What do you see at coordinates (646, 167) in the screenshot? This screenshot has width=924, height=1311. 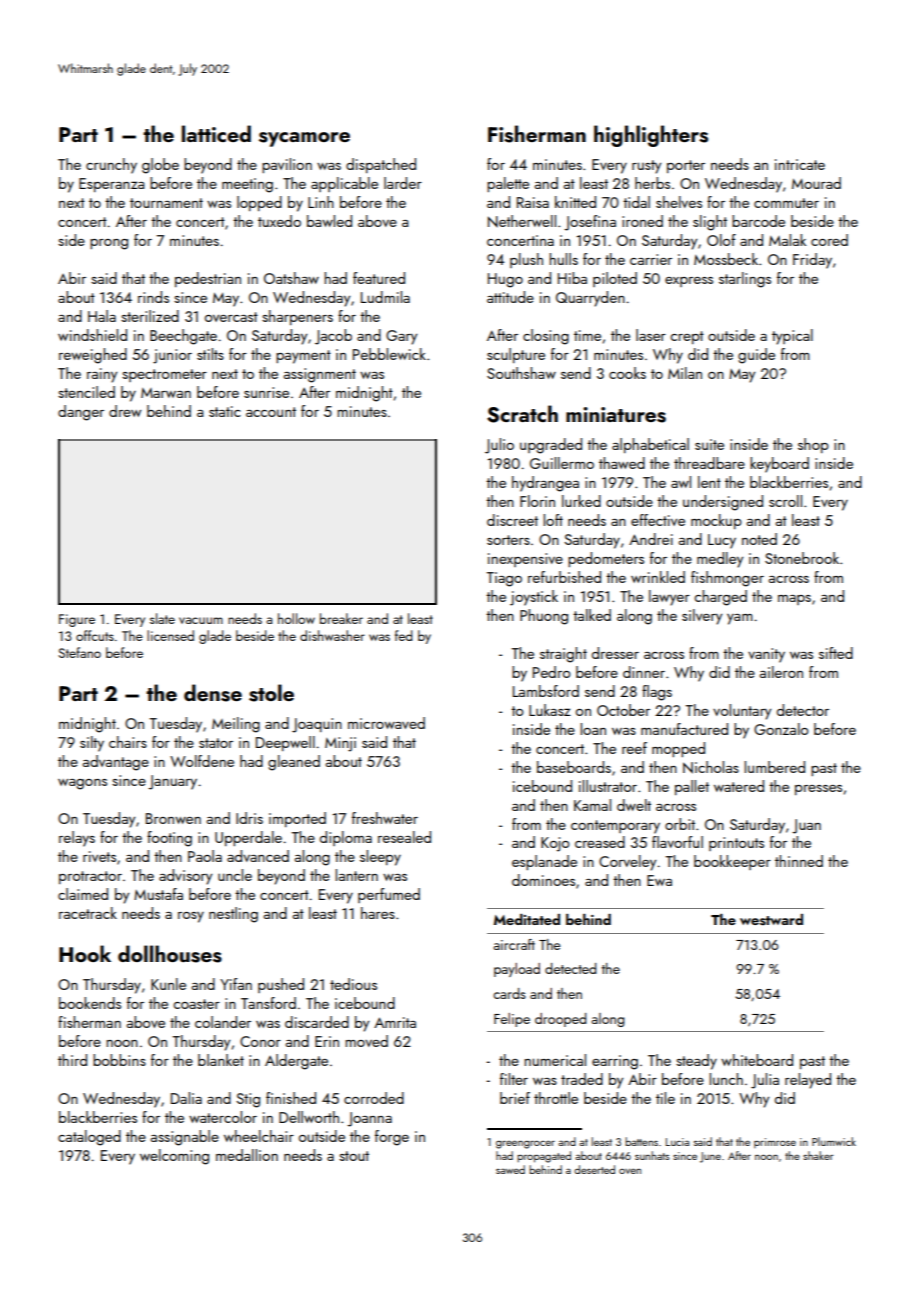 I see `rusty` at bounding box center [646, 167].
